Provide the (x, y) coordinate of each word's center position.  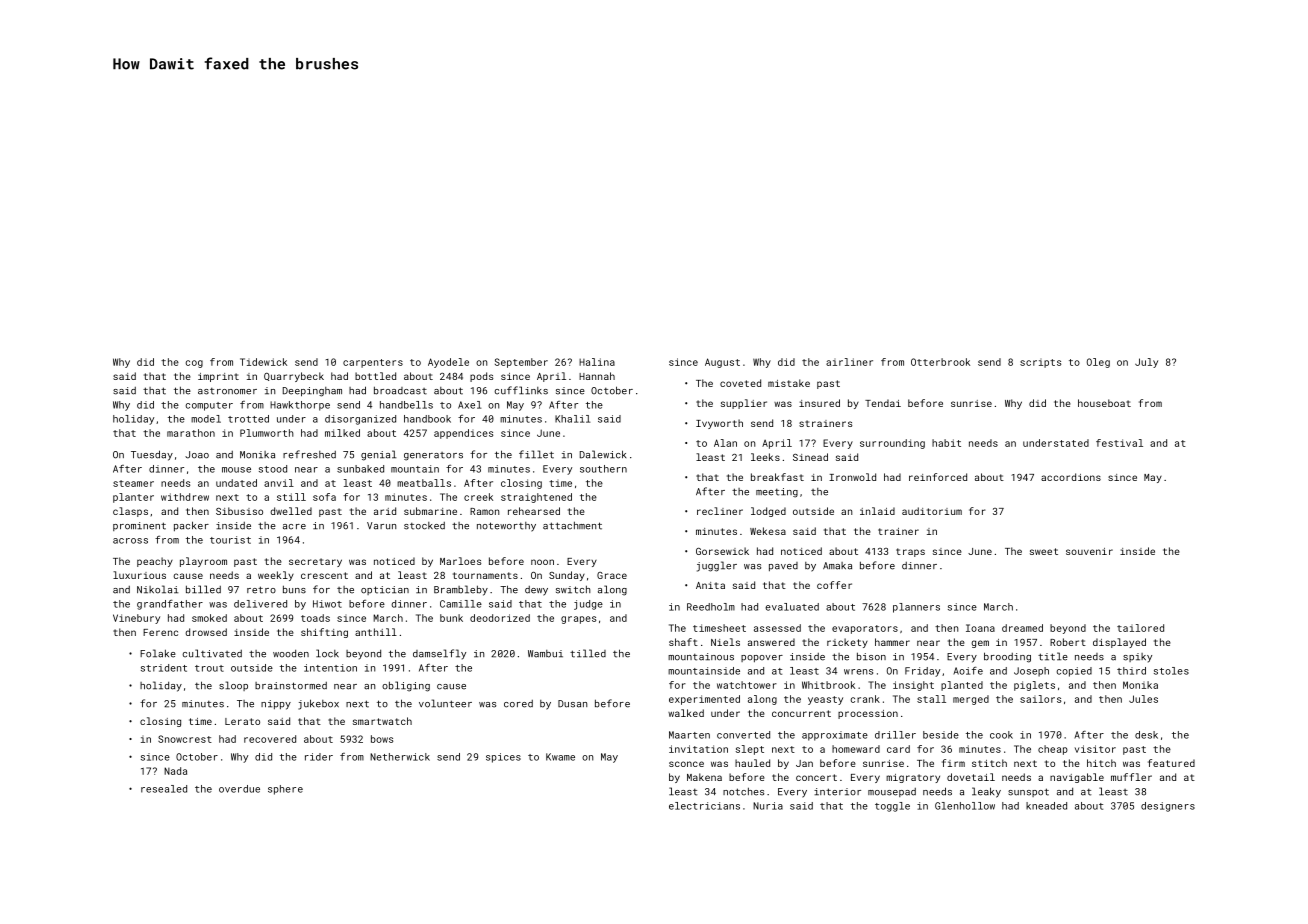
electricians (704, 806)
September (521, 363)
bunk (451, 618)
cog (194, 364)
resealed (164, 789)
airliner (849, 362)
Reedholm (711, 607)
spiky (1137, 658)
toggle (892, 807)
